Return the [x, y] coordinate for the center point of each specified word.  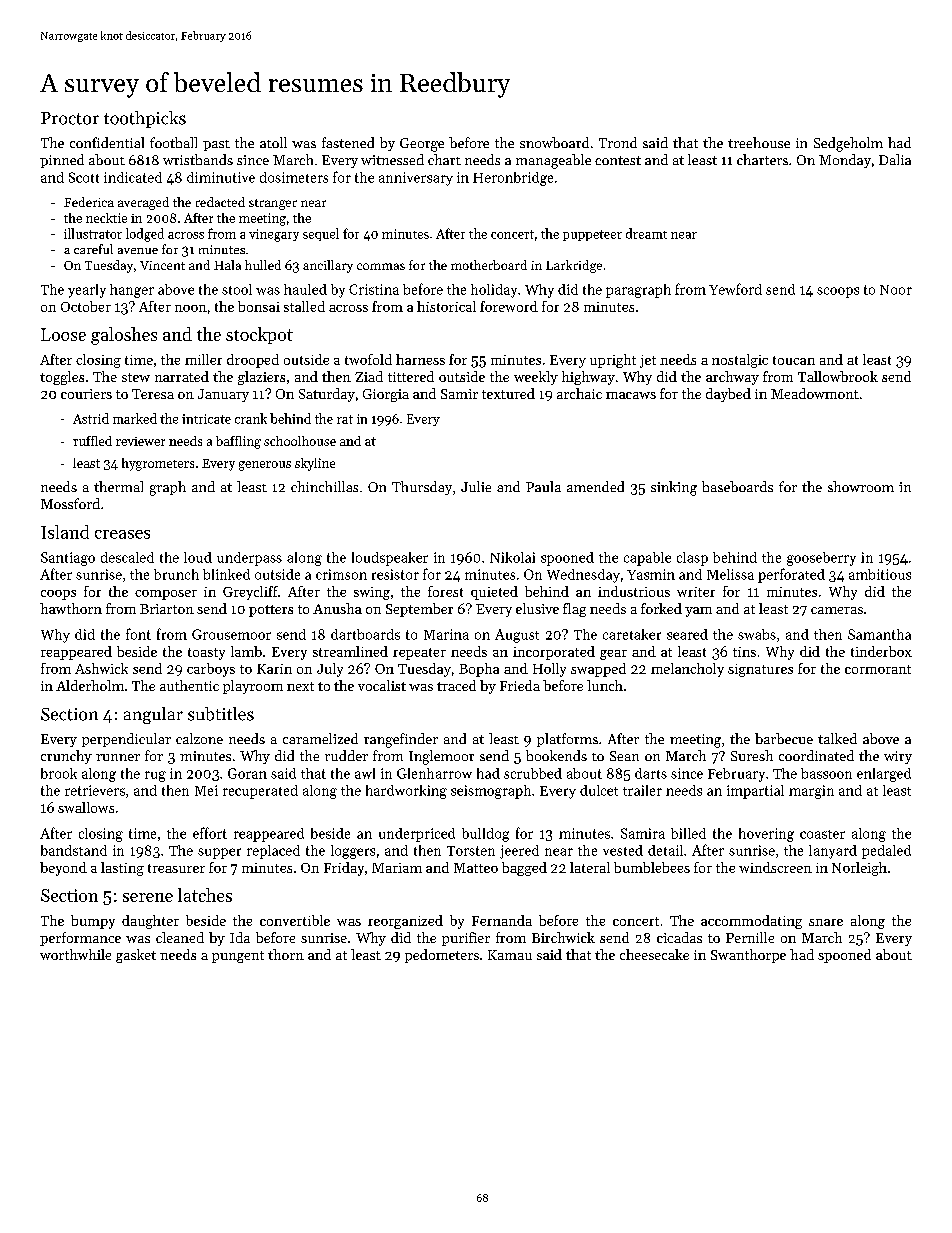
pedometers [442, 956]
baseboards [737, 486]
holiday [494, 291]
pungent [238, 957]
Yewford [735, 289]
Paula [543, 486]
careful [93, 249]
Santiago [68, 559]
